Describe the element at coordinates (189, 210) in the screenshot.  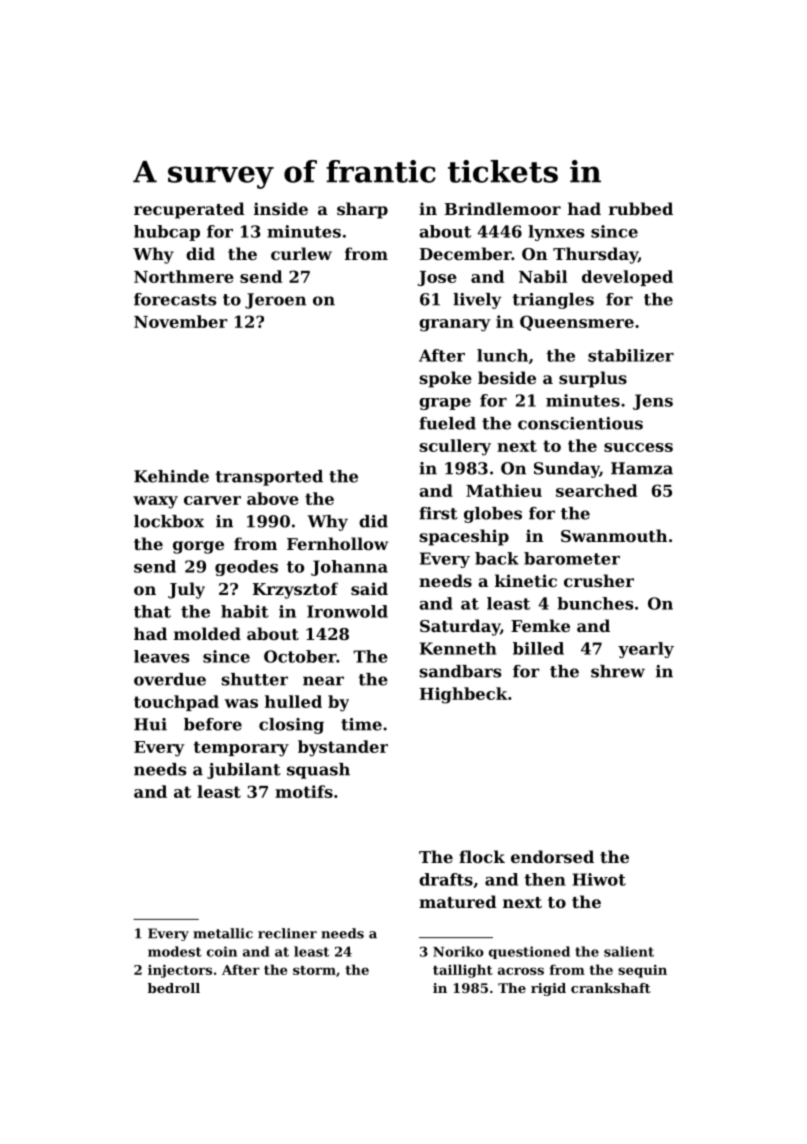
I see `recuperated` at that location.
